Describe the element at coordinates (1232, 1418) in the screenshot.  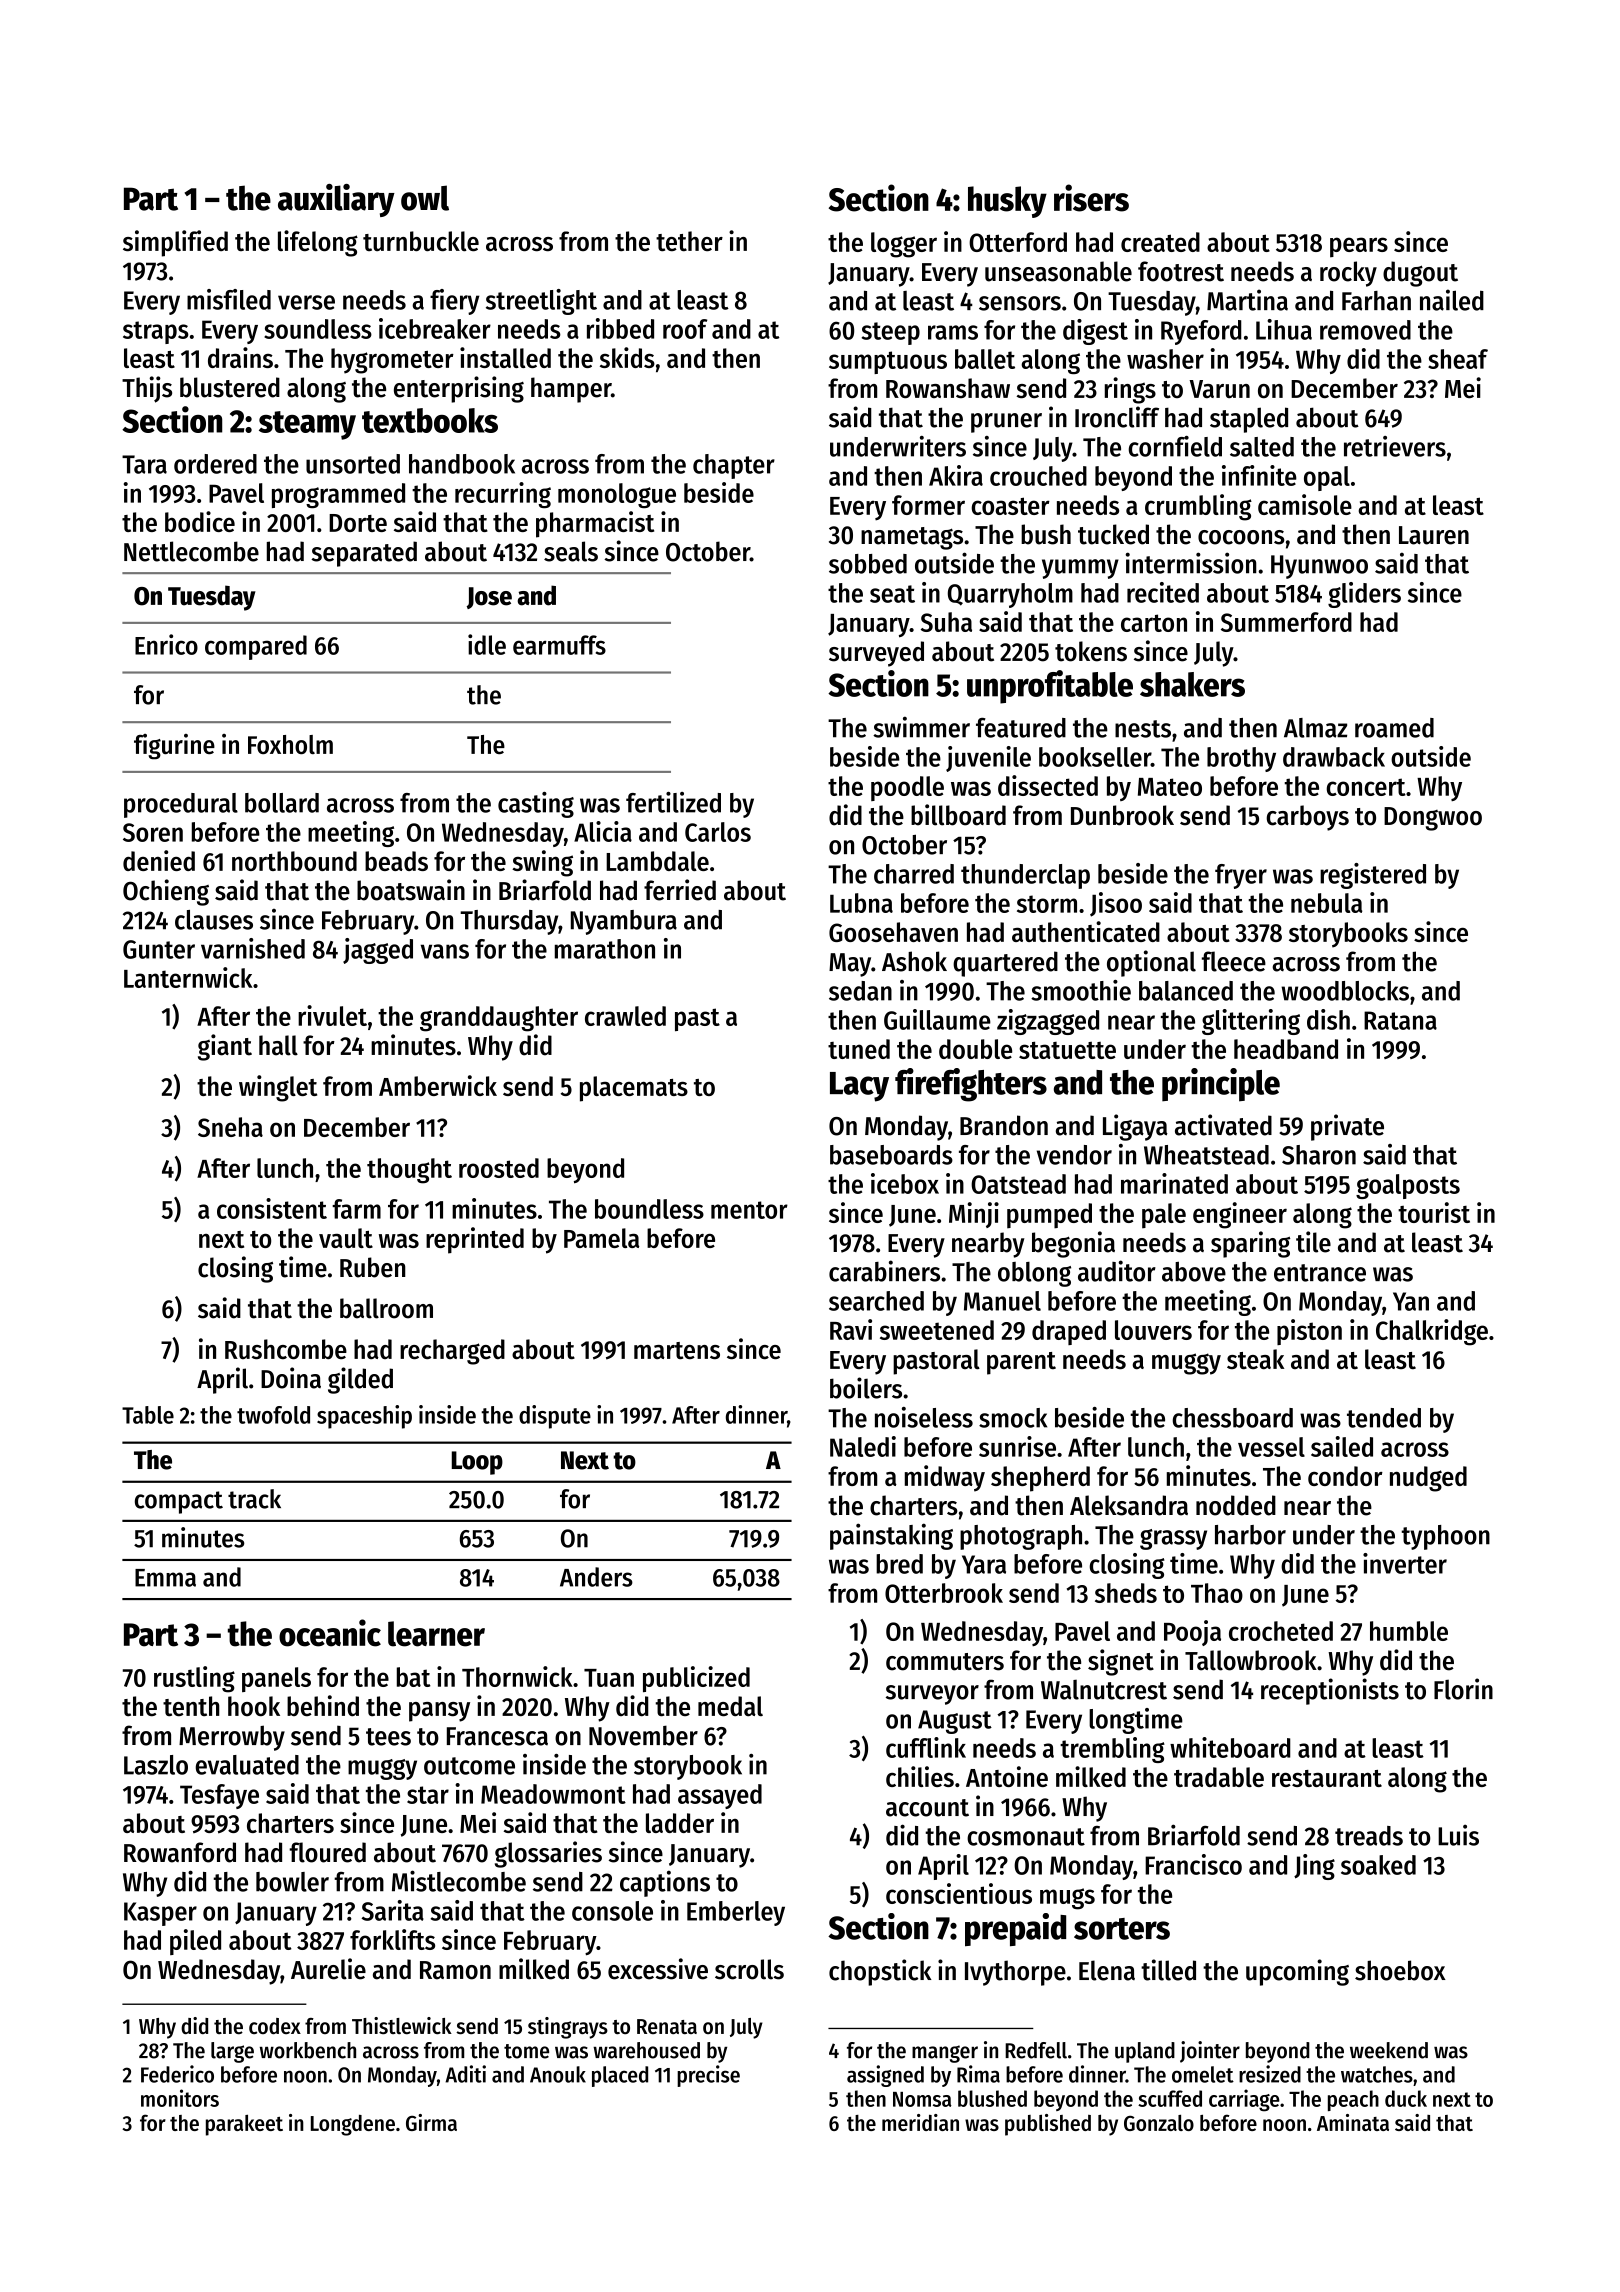
I see `chessboard` at that location.
